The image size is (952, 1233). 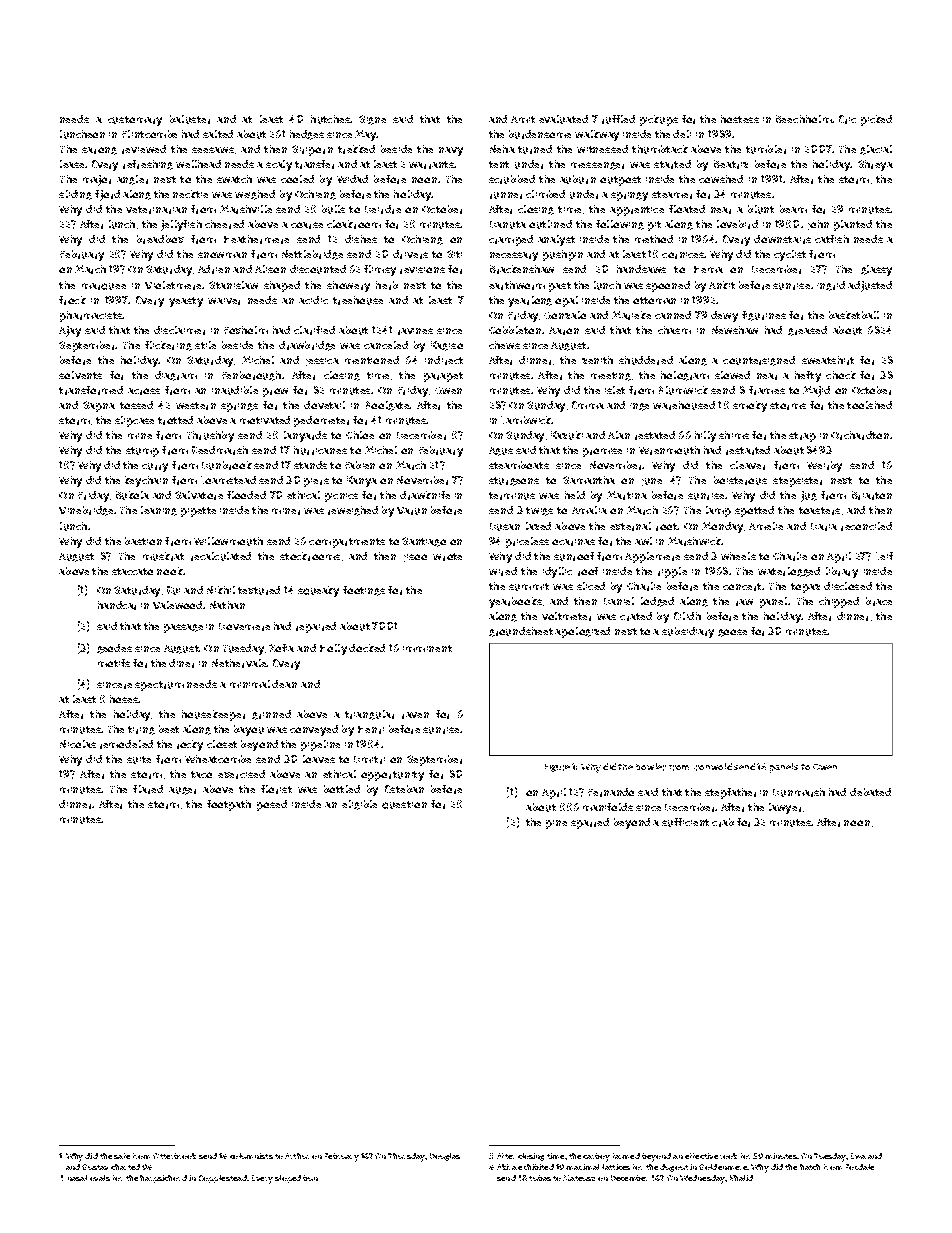 I want to click on adjusted, so click(x=870, y=286).
